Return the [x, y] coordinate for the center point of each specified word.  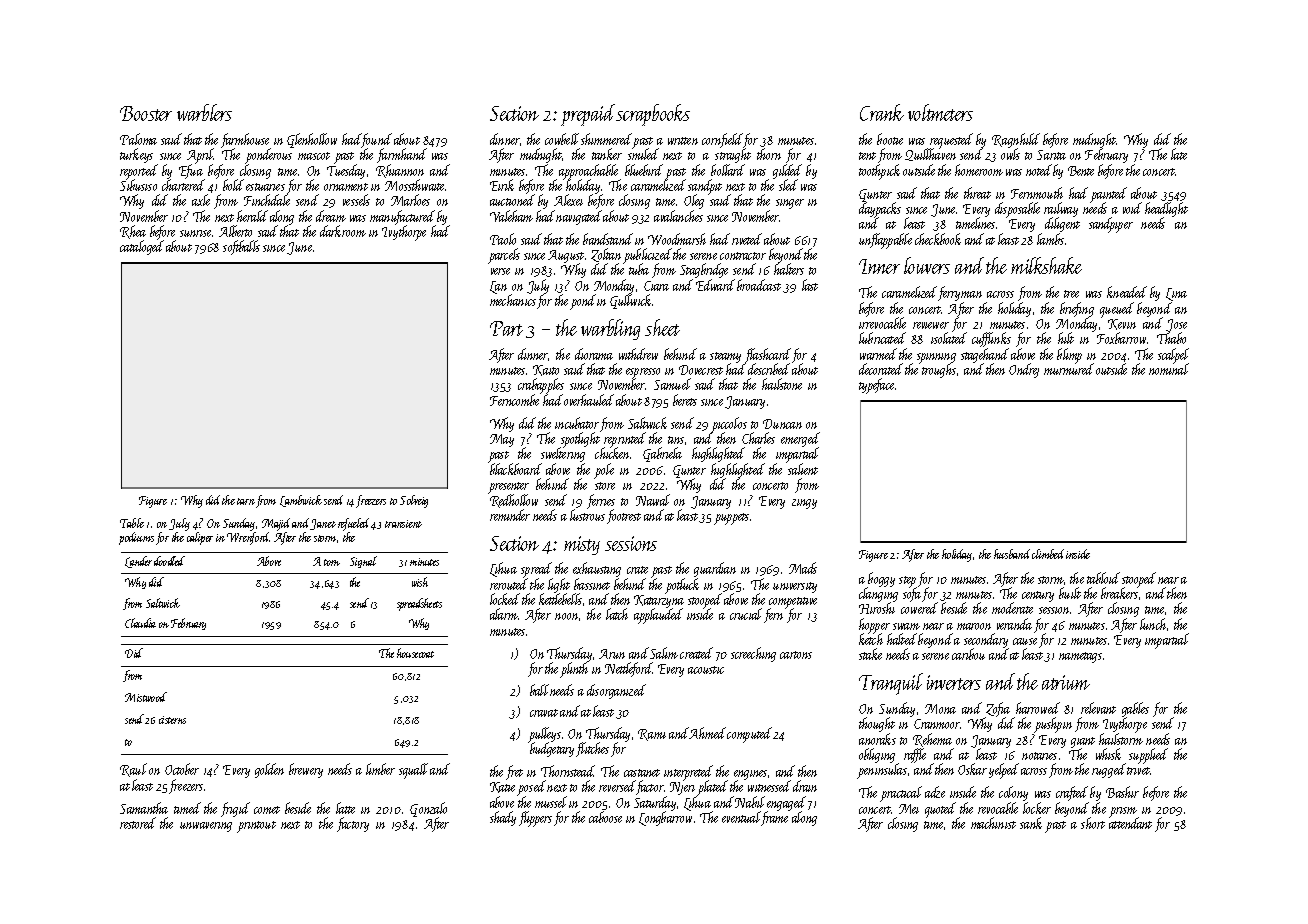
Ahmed [707, 733]
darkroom [343, 231]
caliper [200, 538]
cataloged [141, 248]
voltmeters [940, 112]
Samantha [144, 808]
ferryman [960, 293]
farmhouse [246, 141]
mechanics [513, 300]
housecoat [415, 653]
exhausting [597, 569]
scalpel [1173, 356]
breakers [1119, 593]
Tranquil [891, 684]
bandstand [608, 239]
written [683, 141]
